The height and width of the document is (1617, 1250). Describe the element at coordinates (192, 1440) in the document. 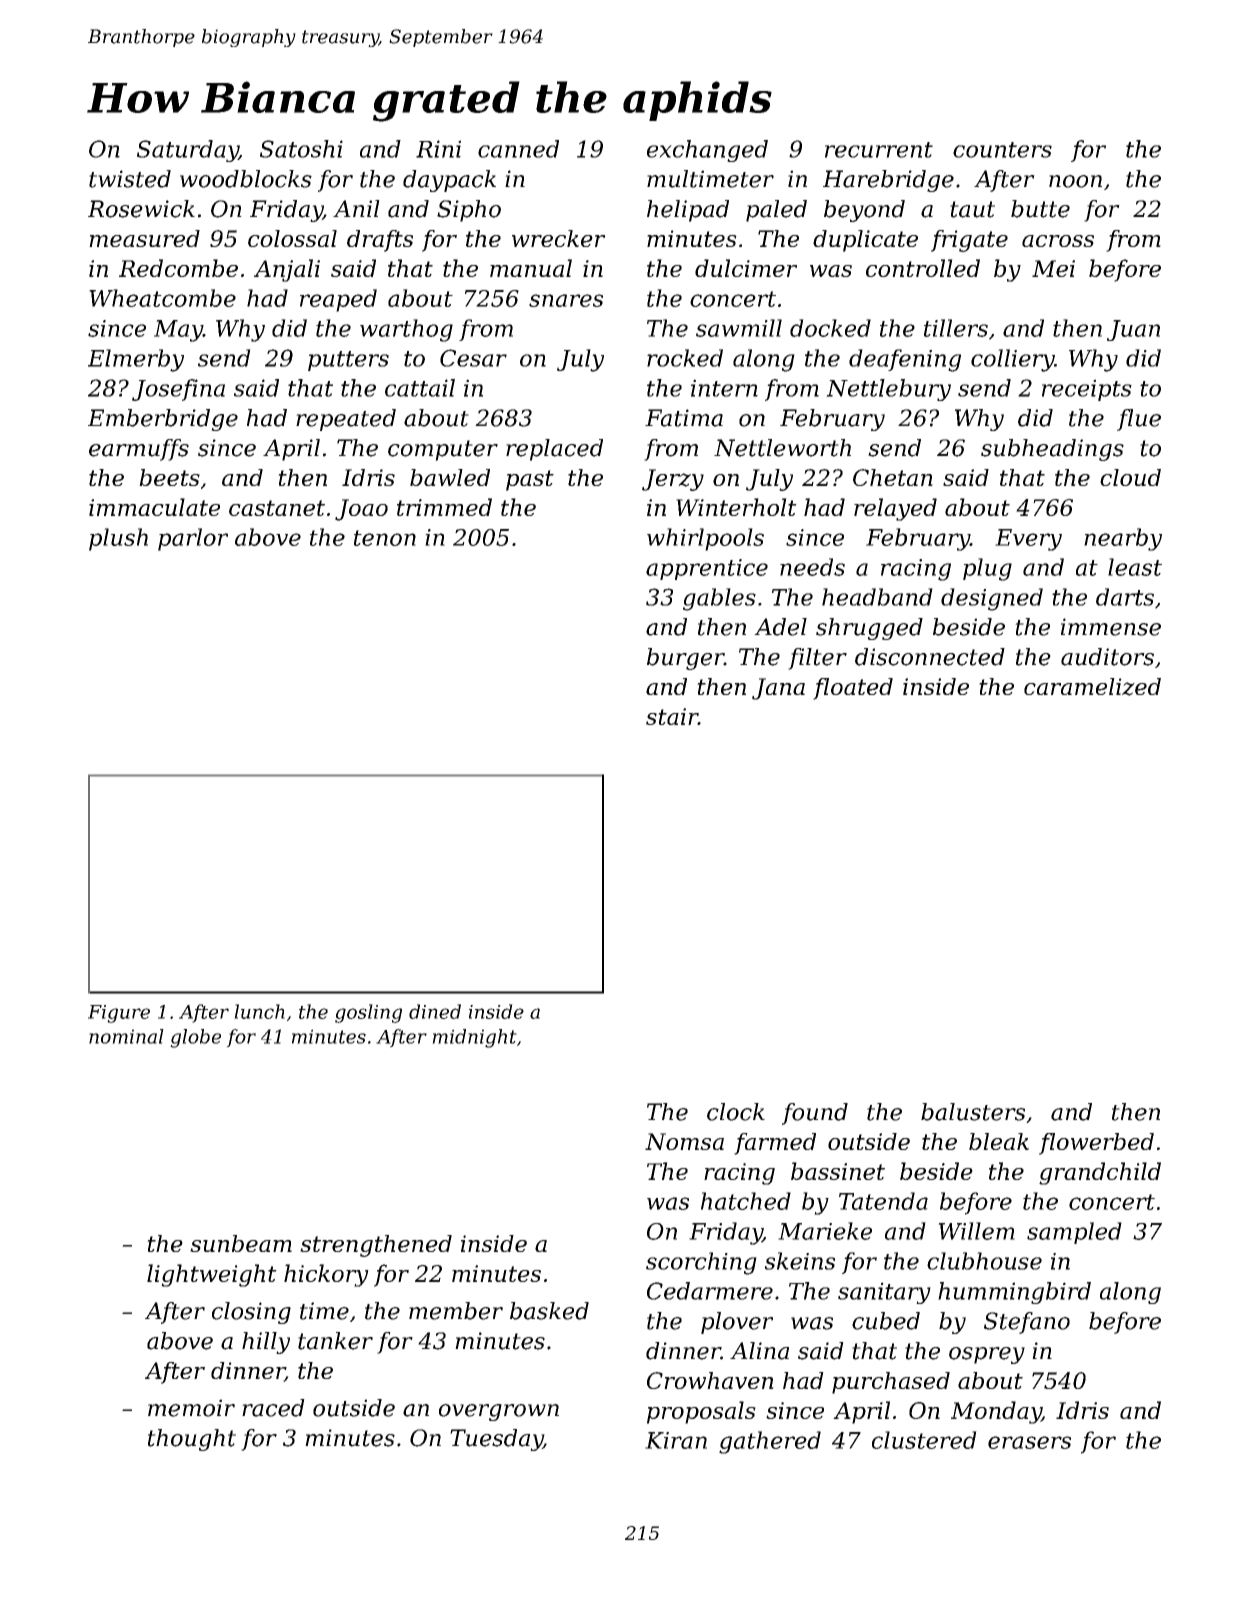

I see `thought` at that location.
